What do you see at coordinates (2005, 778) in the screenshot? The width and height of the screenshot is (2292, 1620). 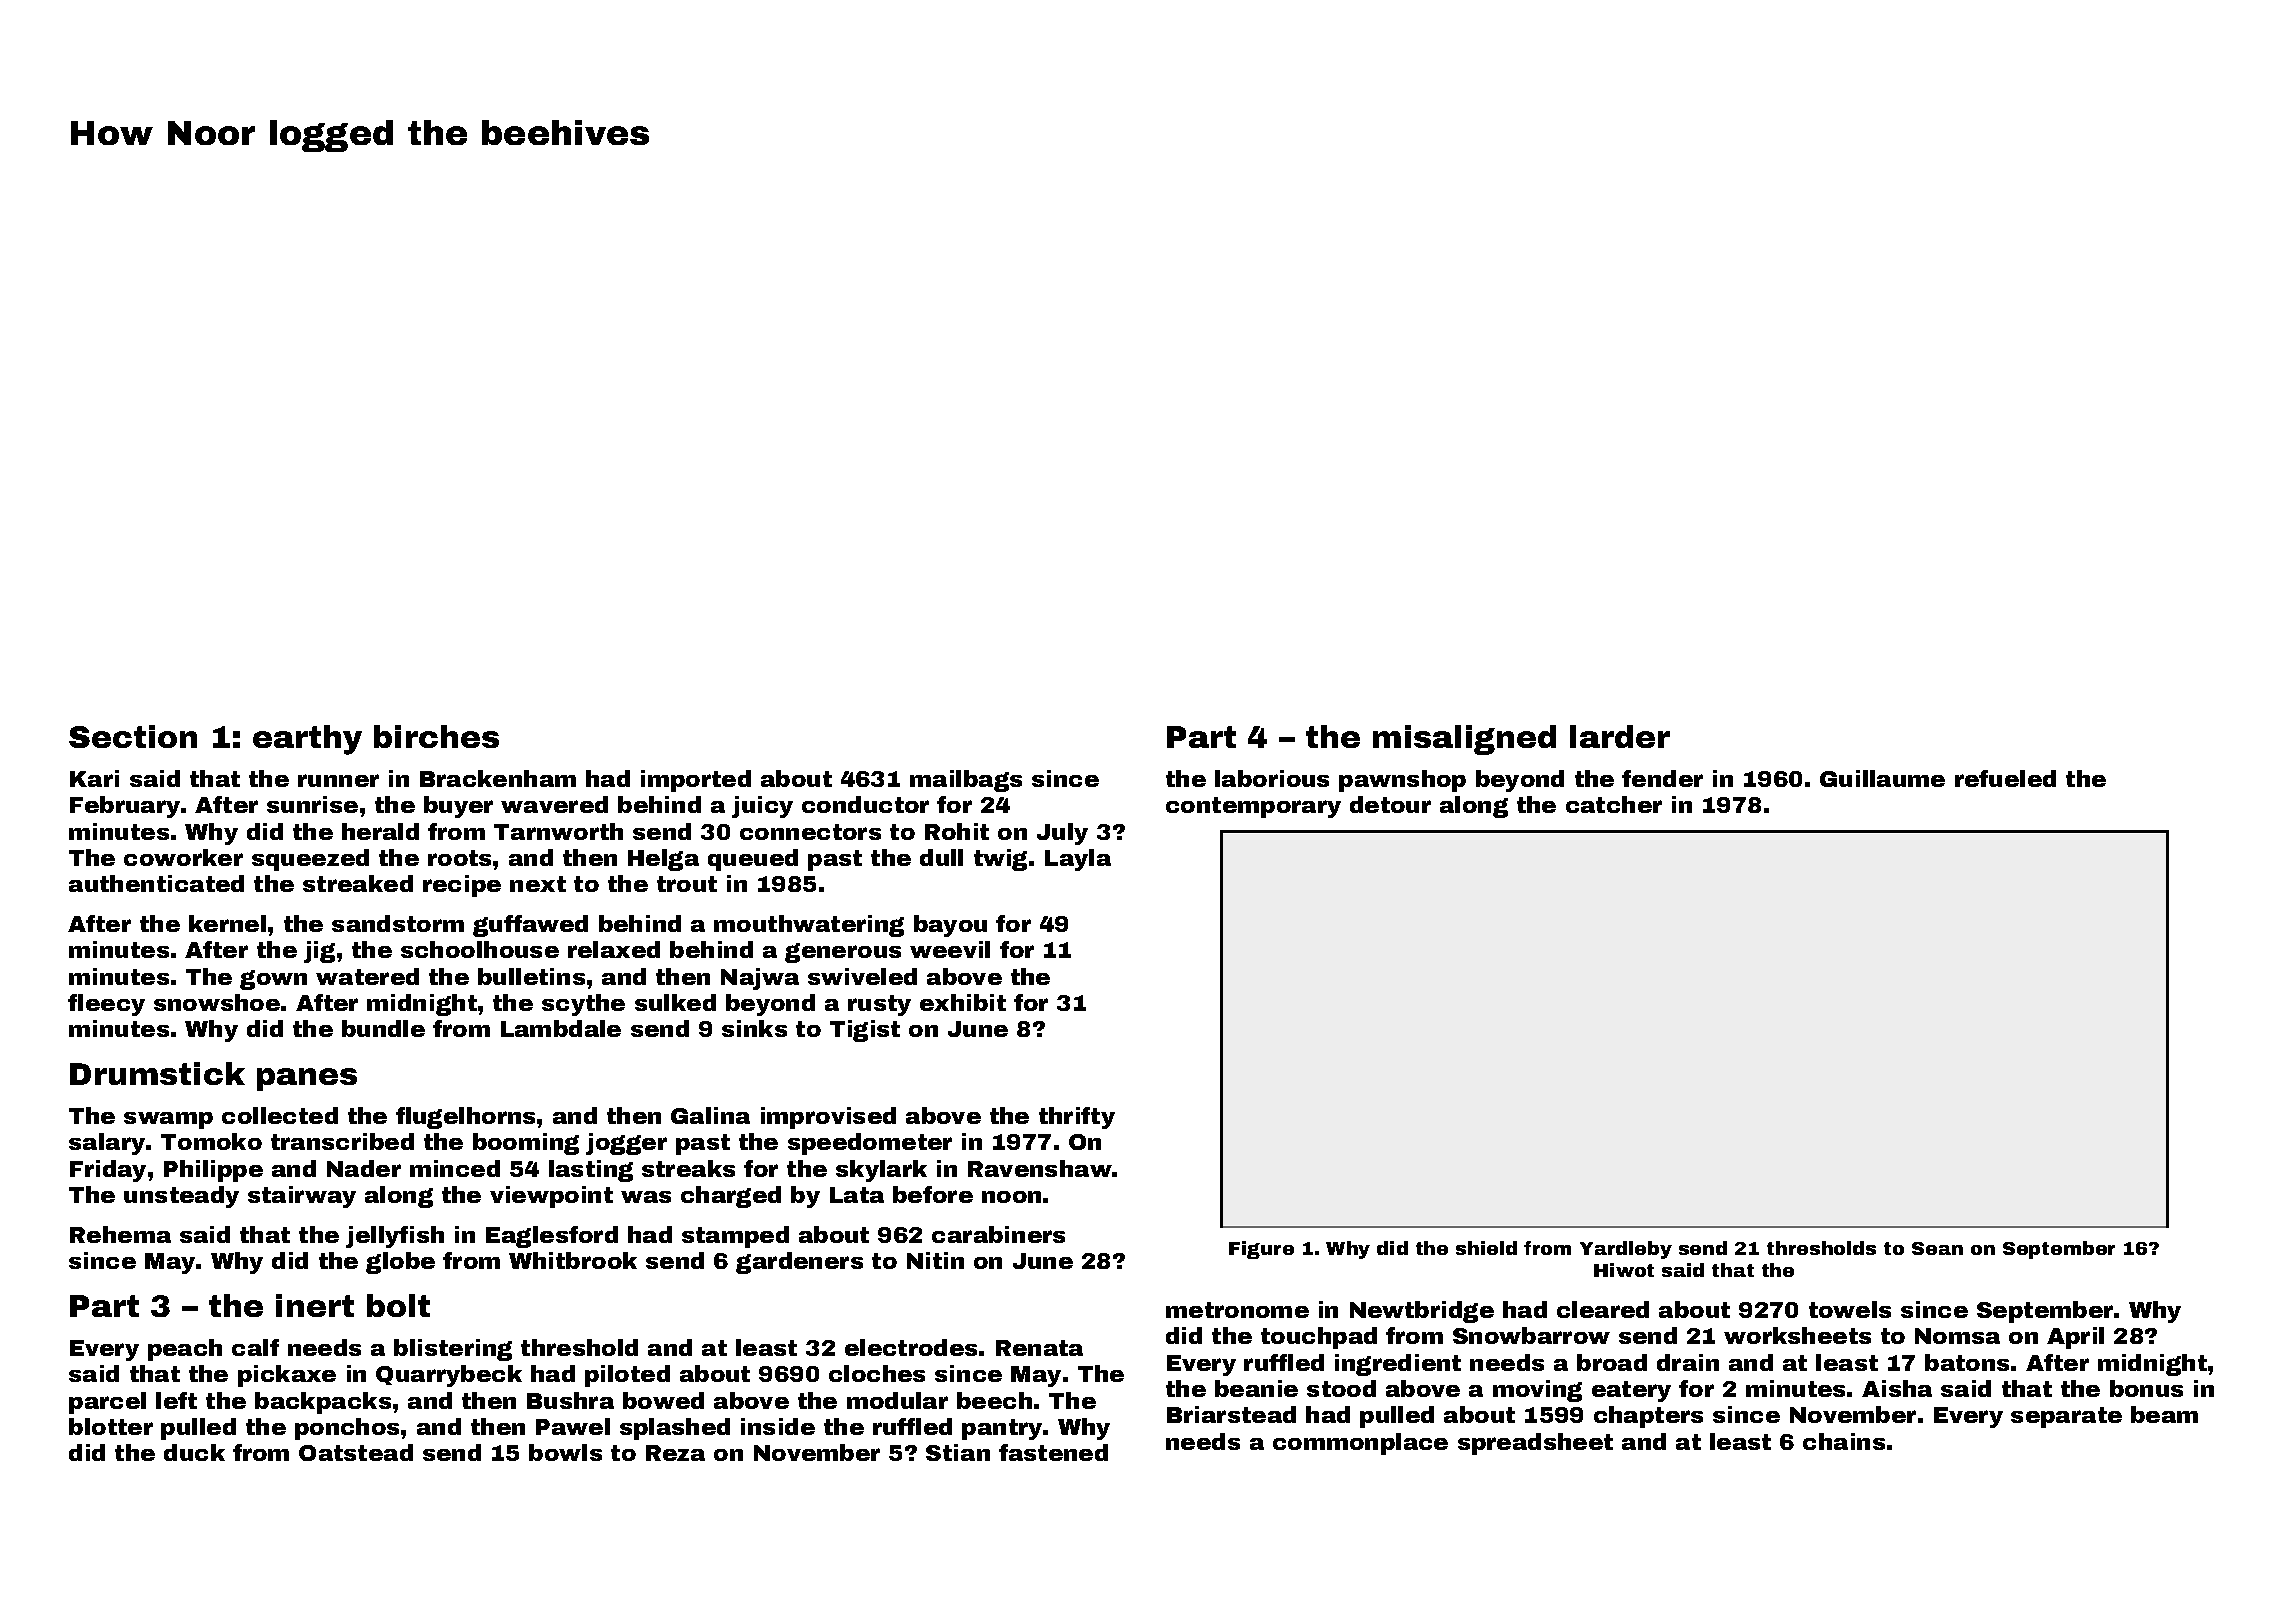 I see `refueled` at bounding box center [2005, 778].
